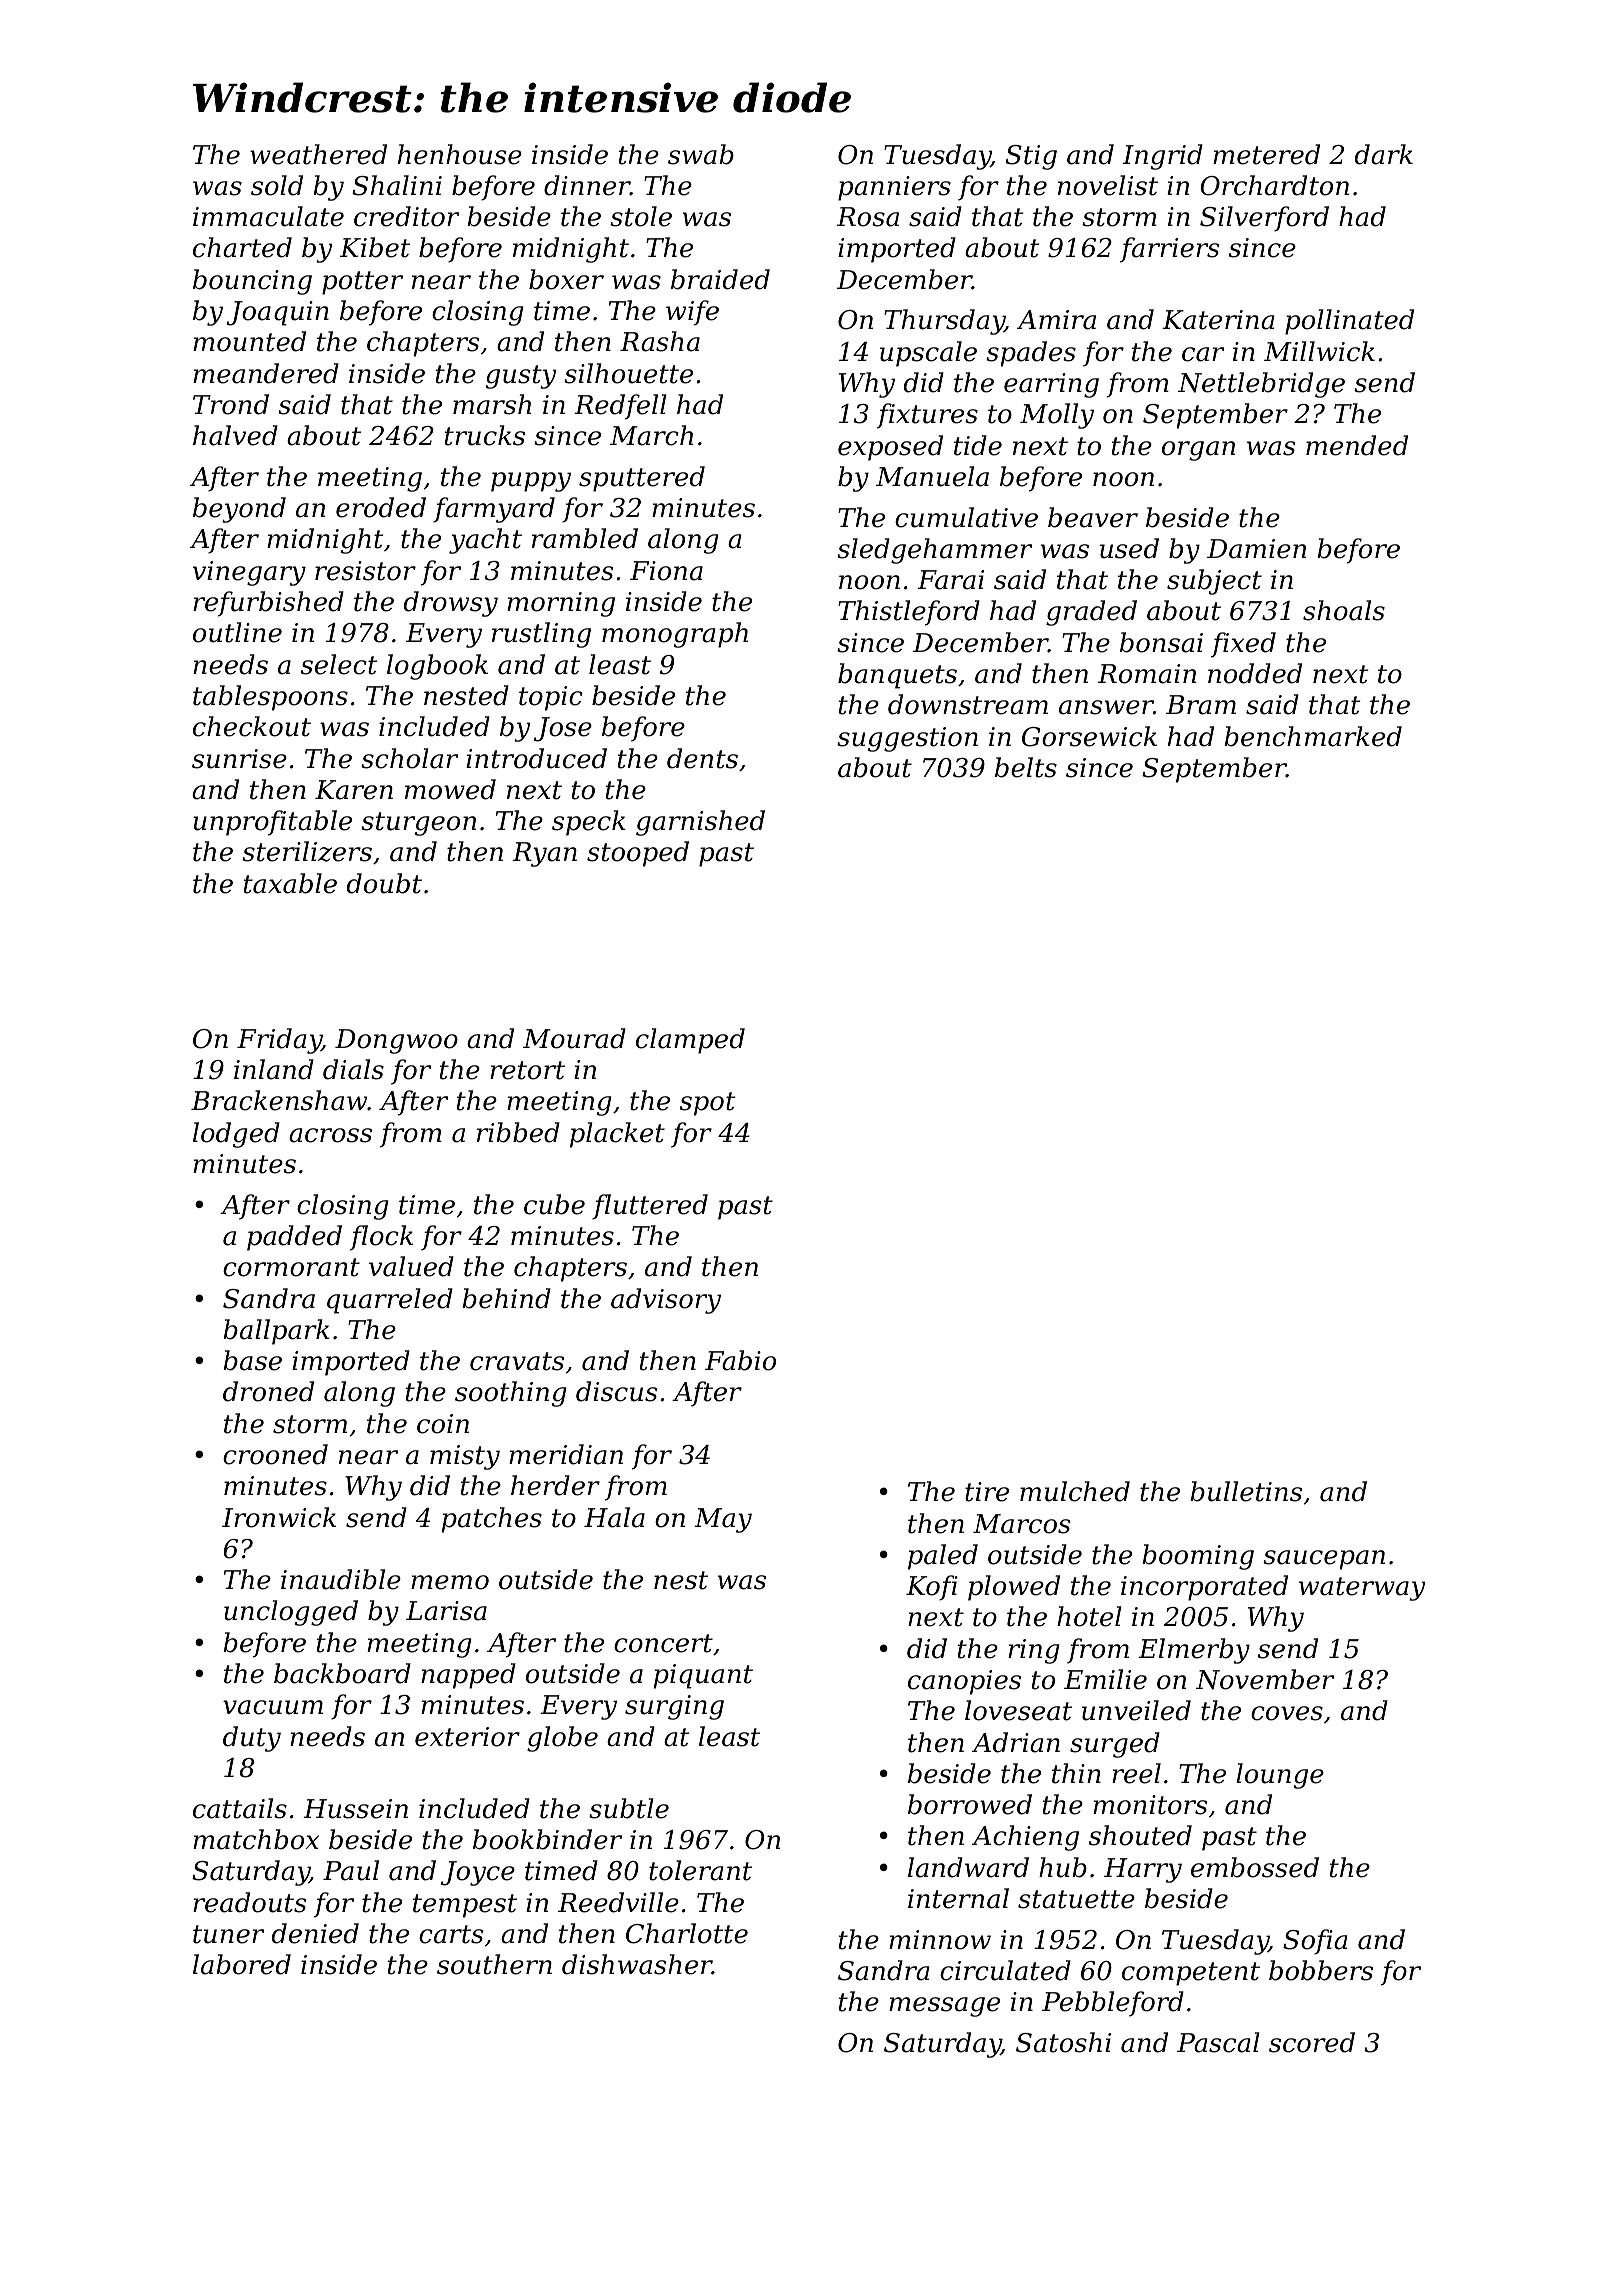  I want to click on May, so click(723, 1520).
